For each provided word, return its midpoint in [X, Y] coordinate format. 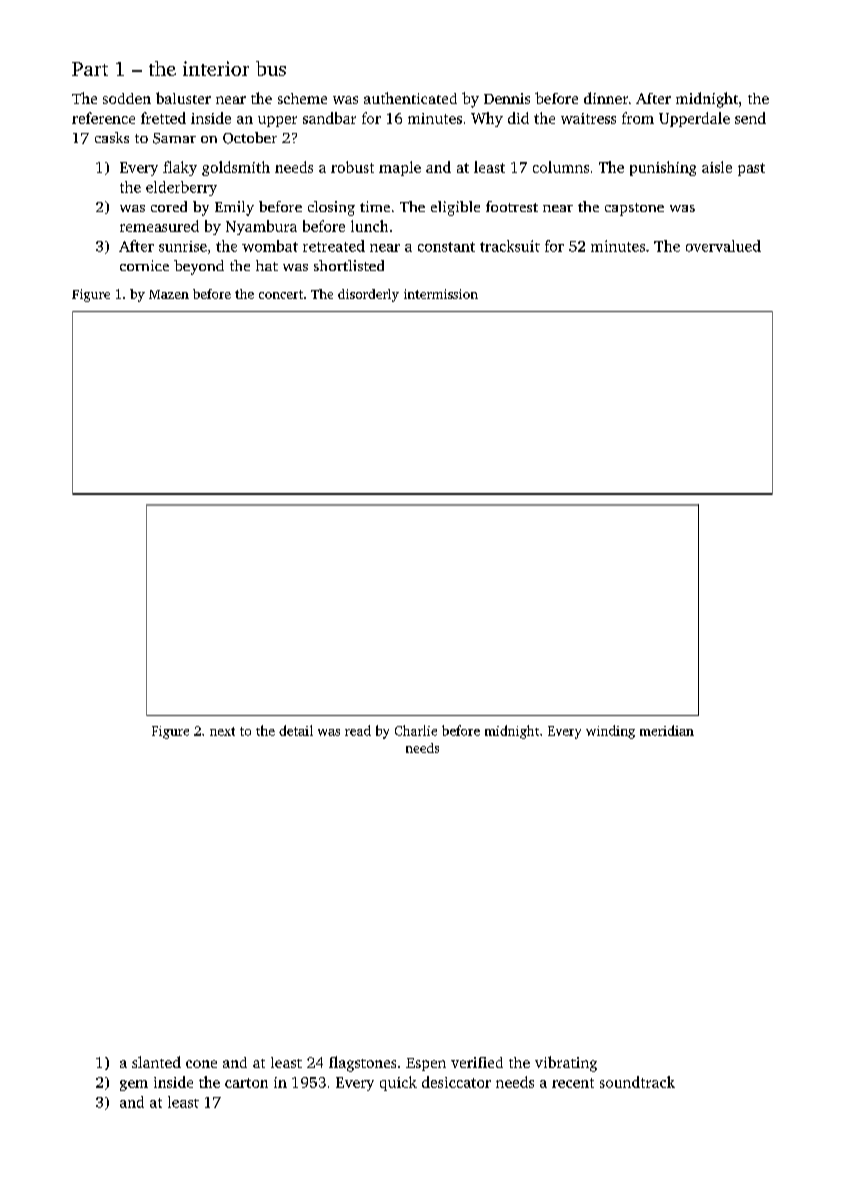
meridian [667, 730]
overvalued [723, 246]
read [358, 730]
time [375, 206]
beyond [199, 267]
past [751, 169]
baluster [183, 98]
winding [610, 732]
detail [296, 730]
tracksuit [510, 246]
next [222, 731]
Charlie [416, 730]
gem [134, 1085]
